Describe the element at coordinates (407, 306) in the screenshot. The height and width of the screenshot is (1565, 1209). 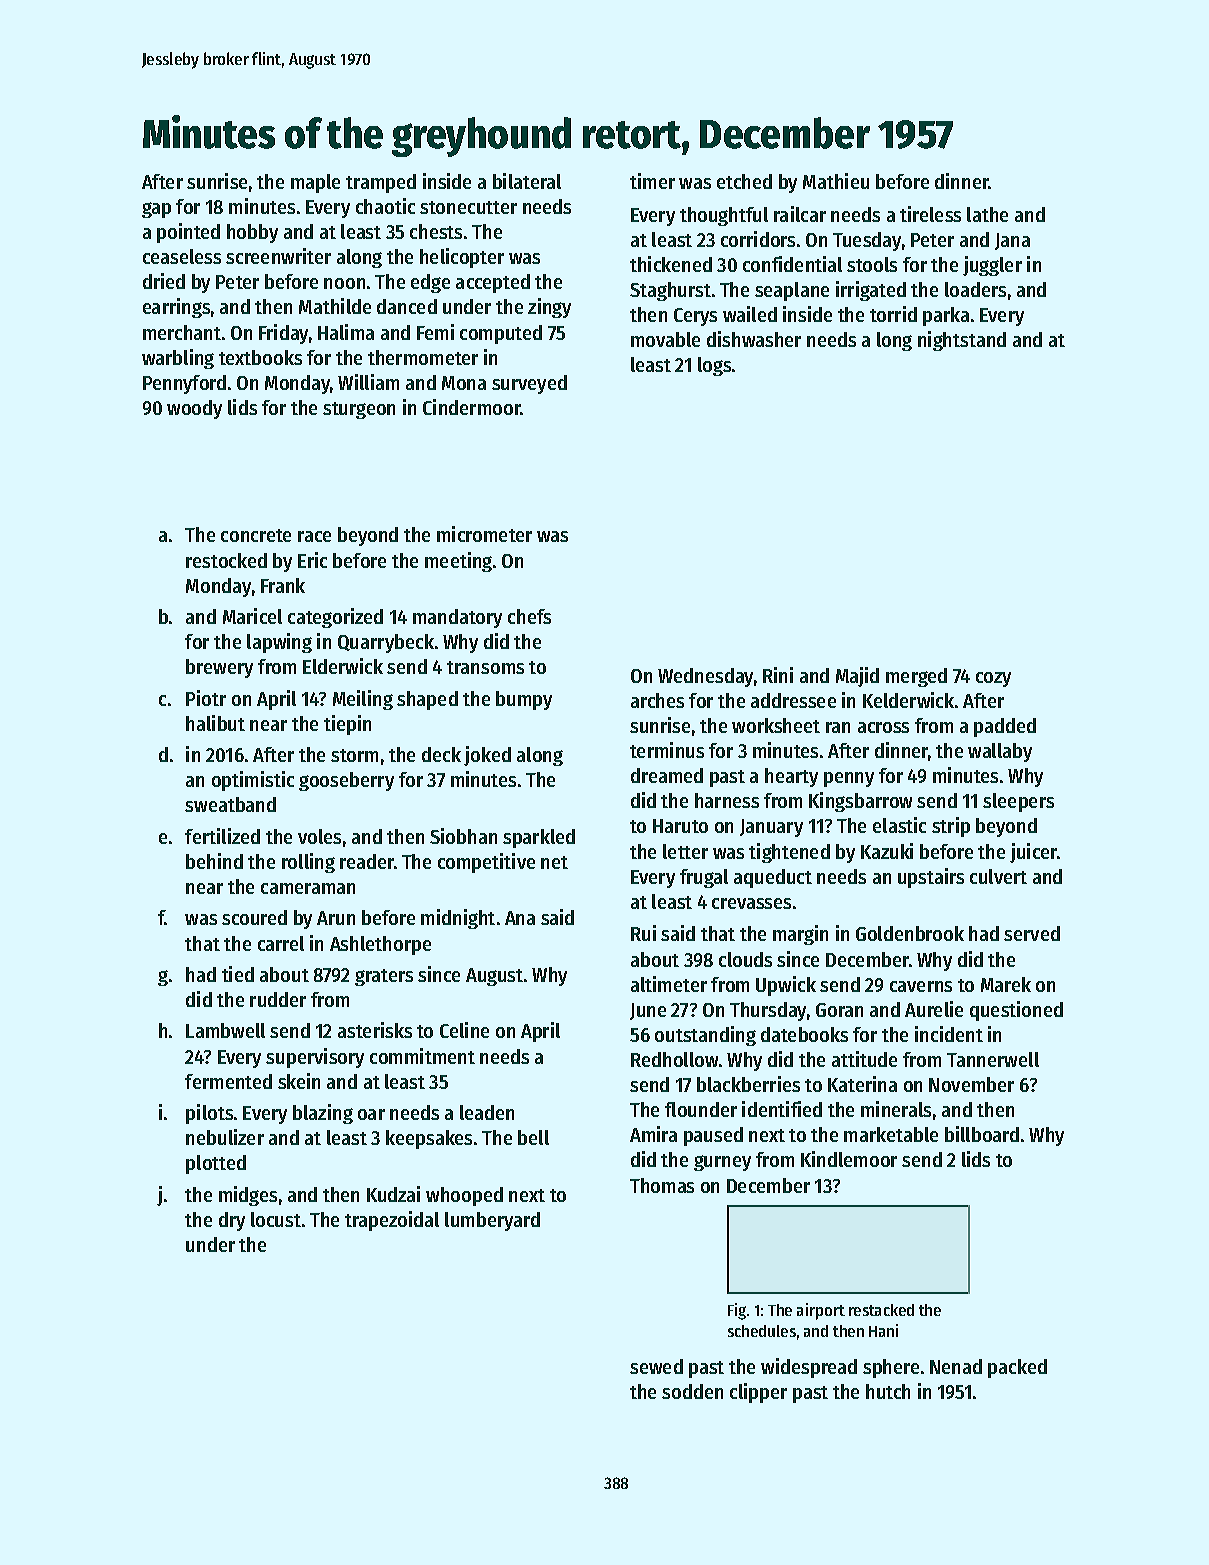
I see `danced` at that location.
